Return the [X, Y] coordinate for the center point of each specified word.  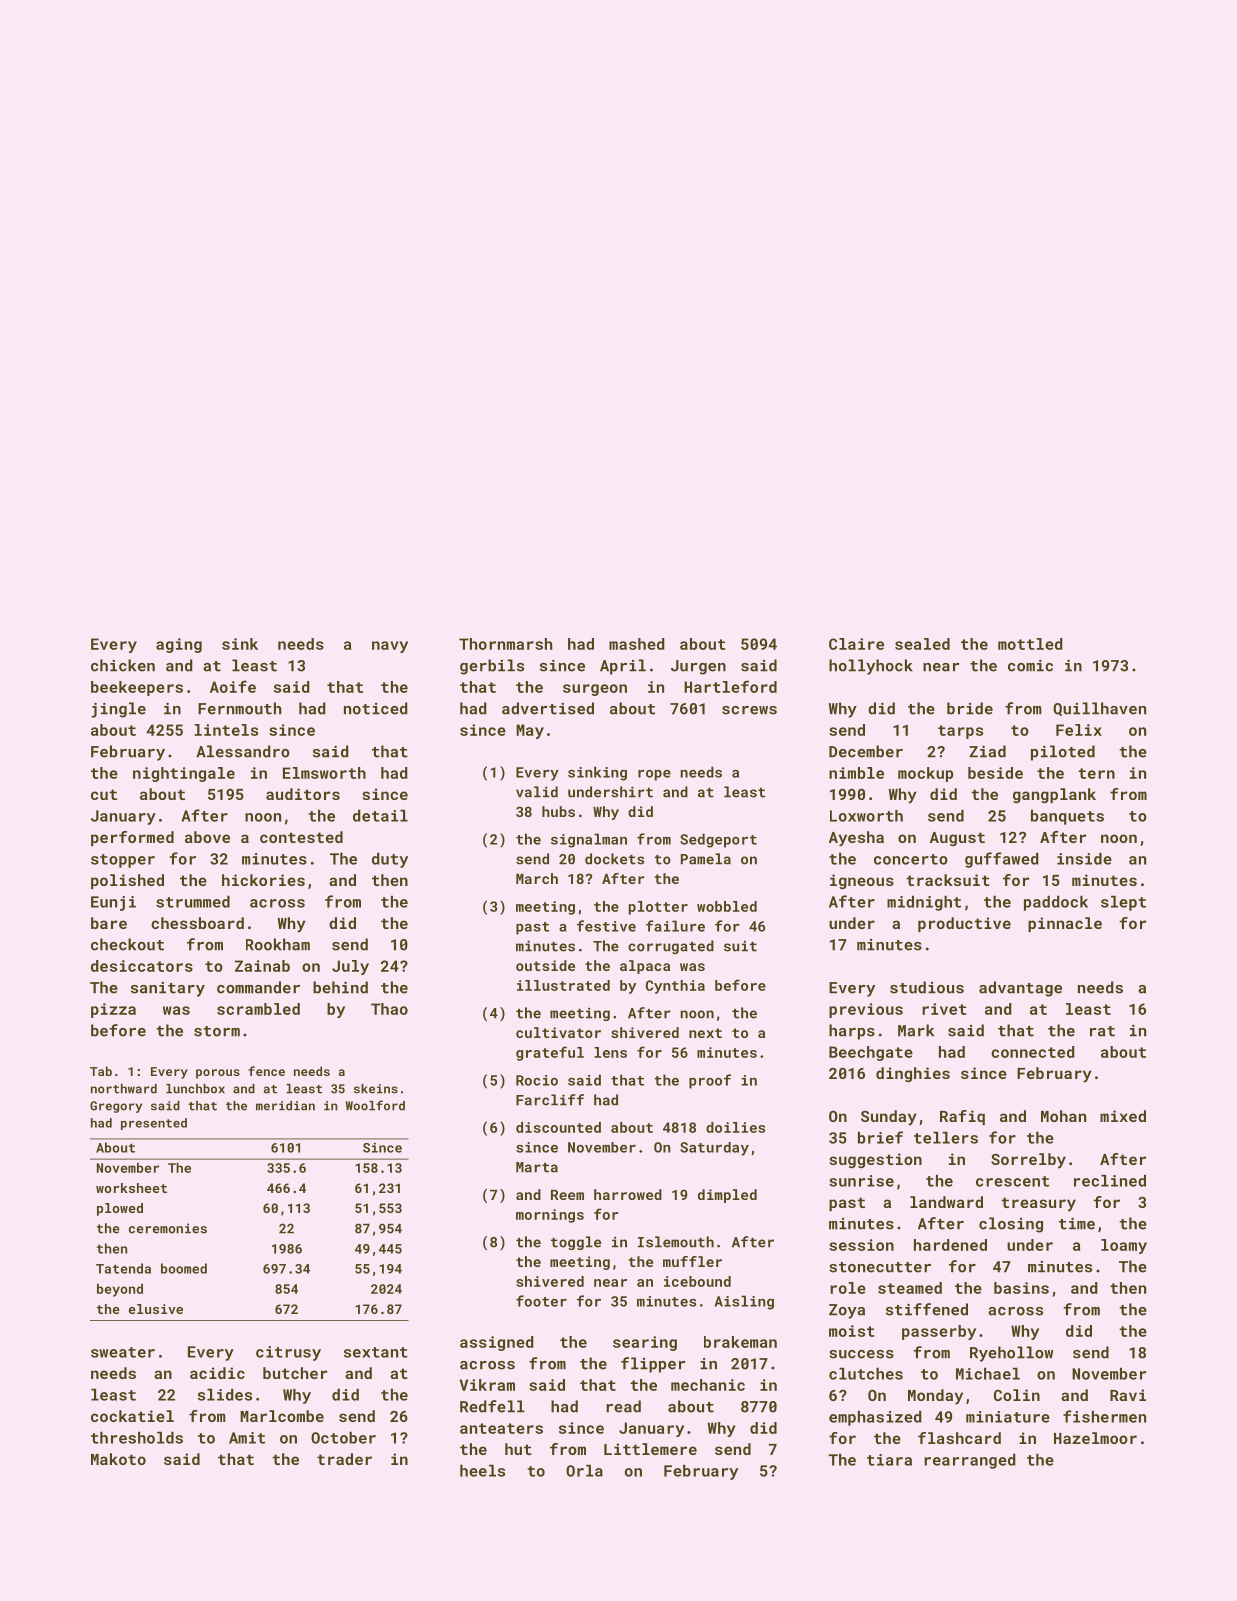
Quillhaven [1099, 709]
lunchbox [195, 1089]
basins [1021, 1288]
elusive [156, 1309]
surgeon [595, 690]
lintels [226, 730]
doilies [735, 1127]
